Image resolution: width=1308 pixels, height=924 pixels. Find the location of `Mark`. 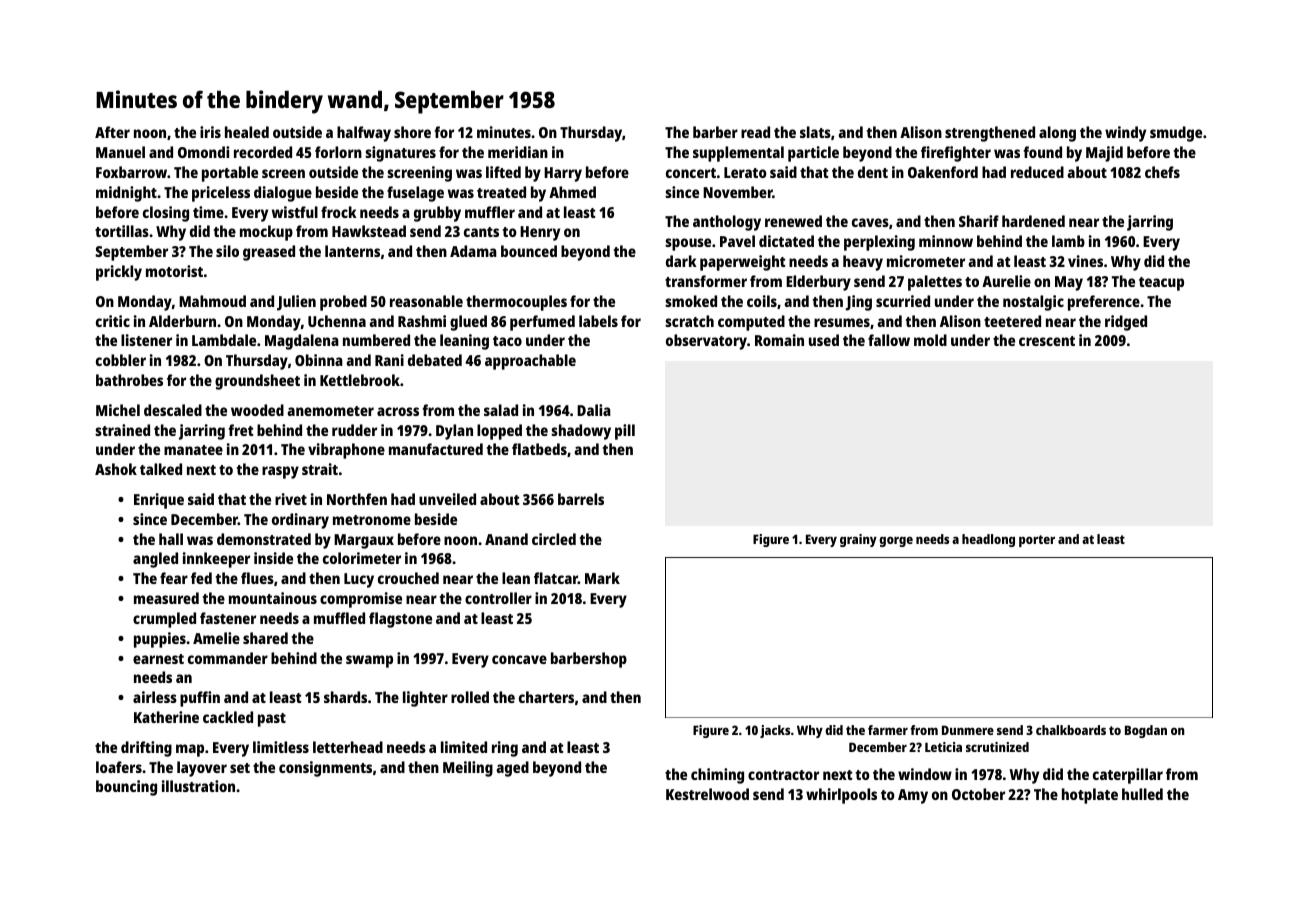

Mark is located at coordinates (602, 578).
